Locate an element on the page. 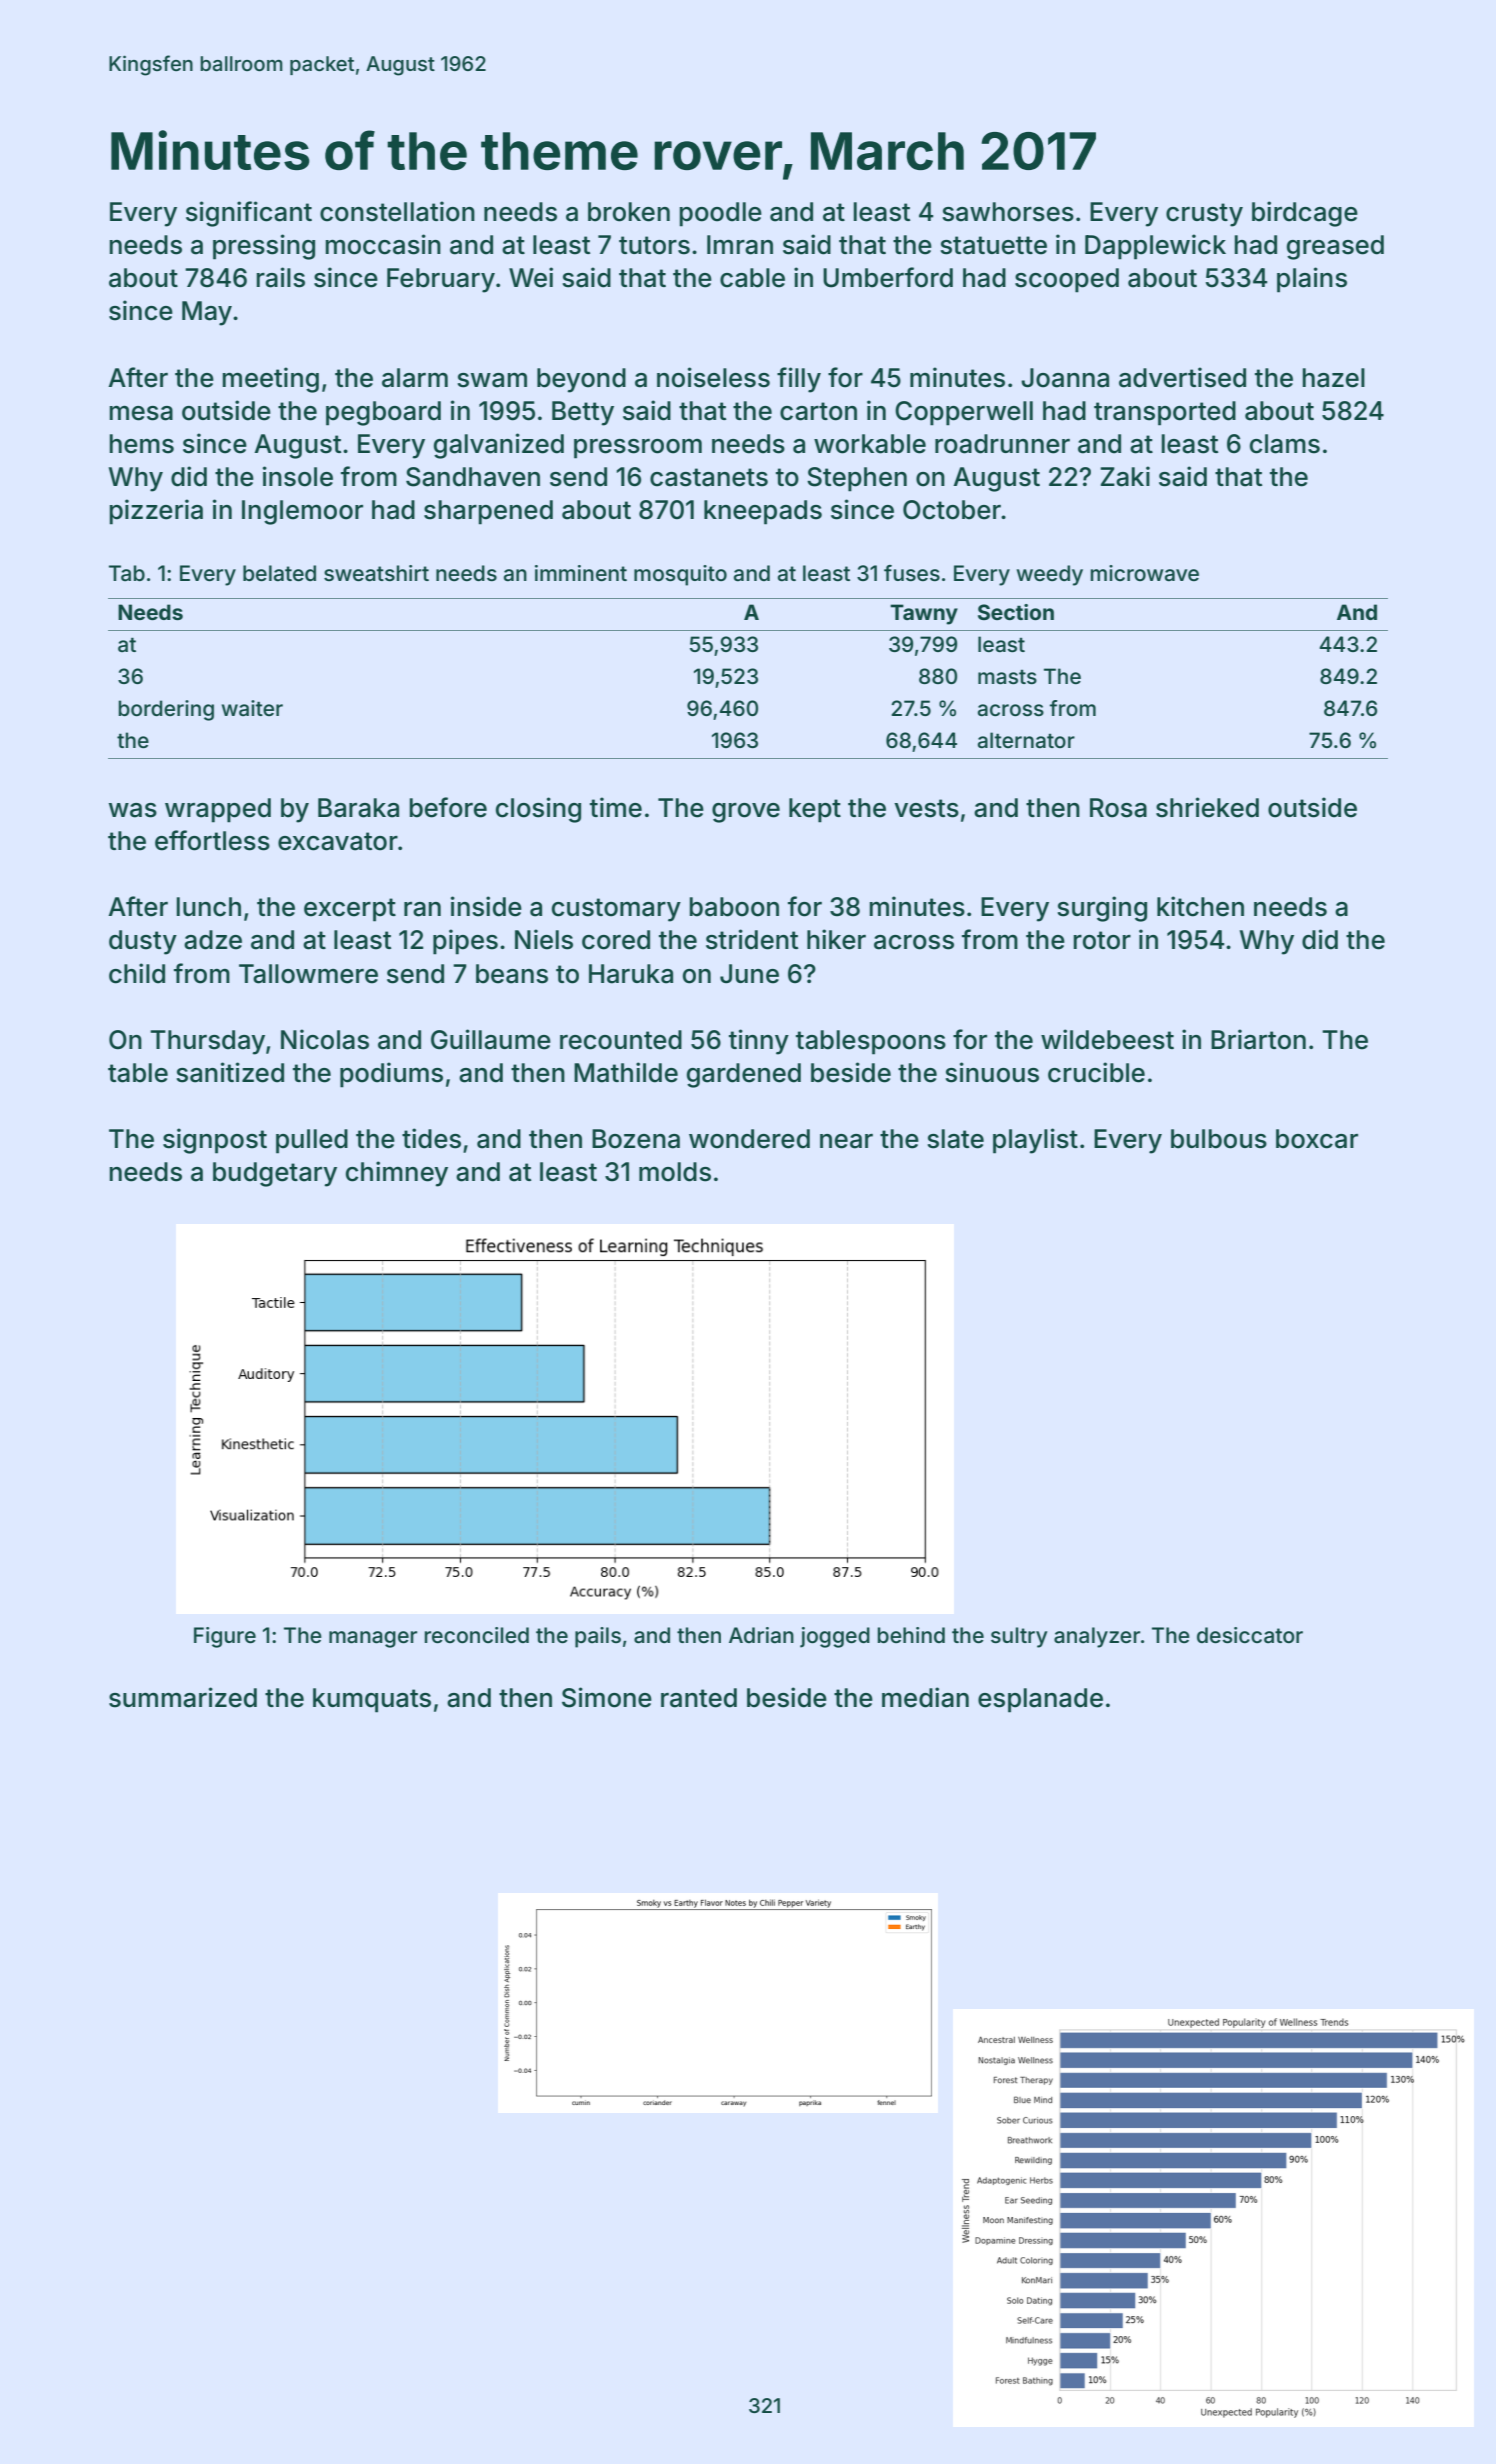  budgetary is located at coordinates (275, 1174).
